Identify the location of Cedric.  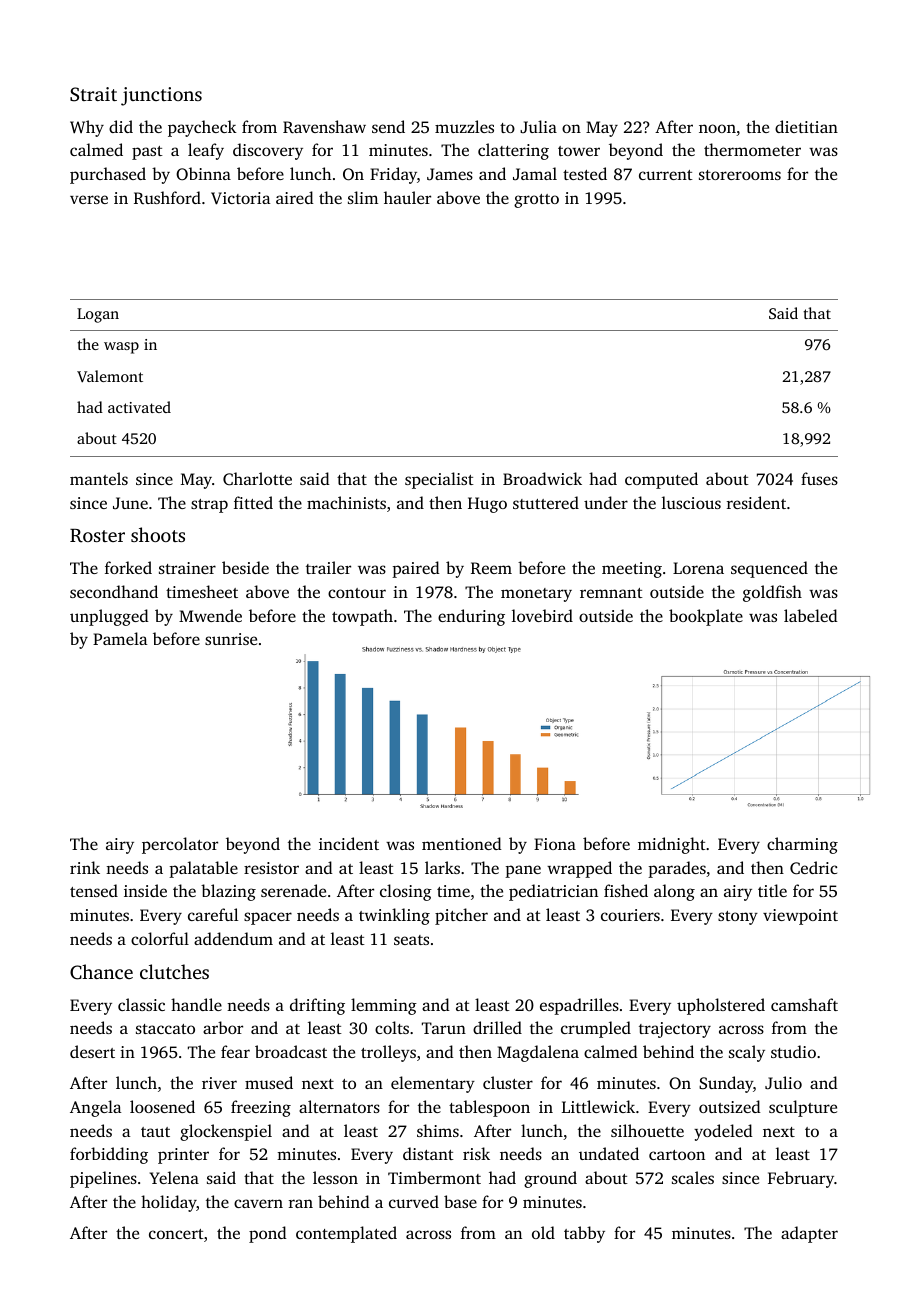
(813, 868).
